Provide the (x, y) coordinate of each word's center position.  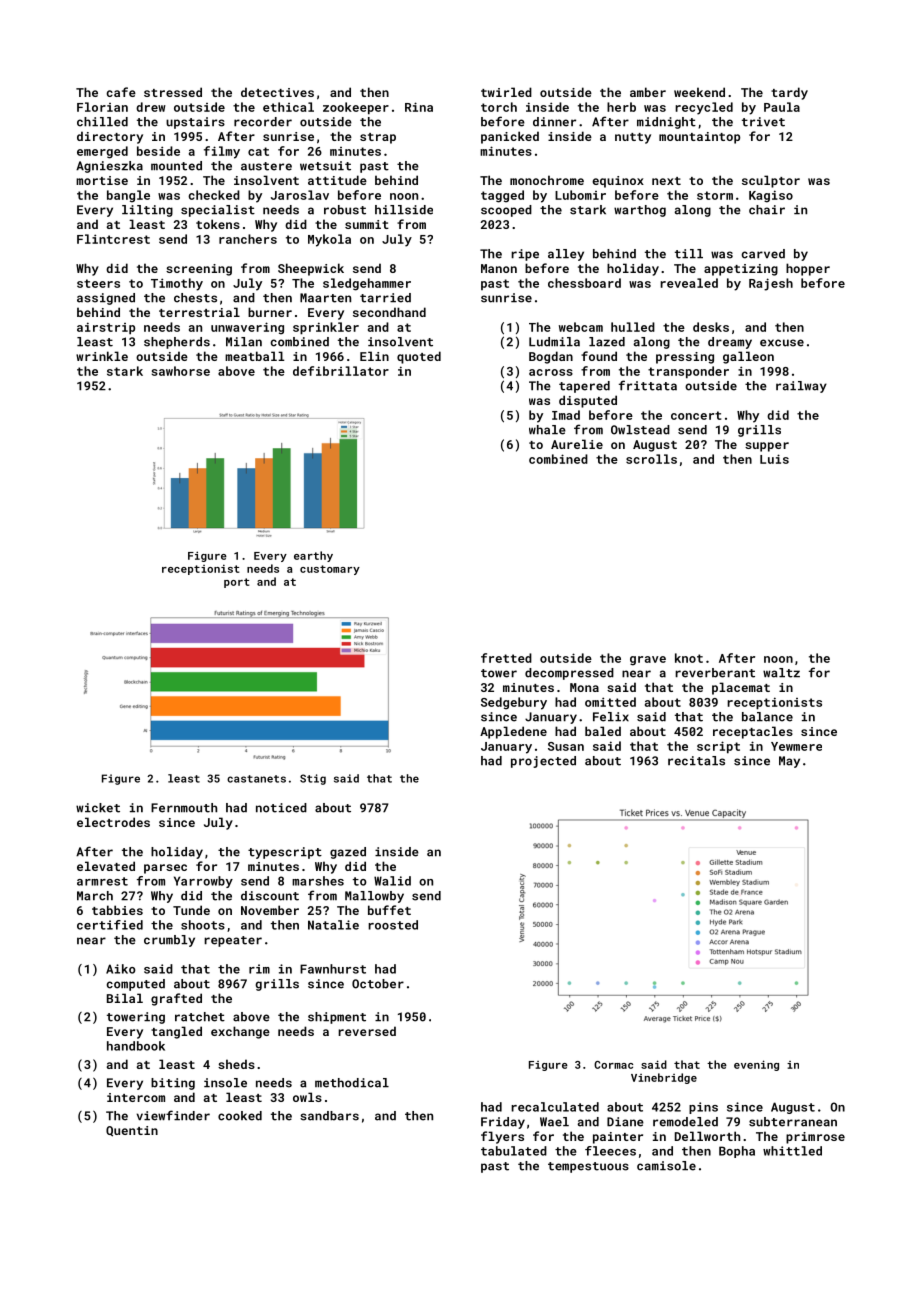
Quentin (132, 1131)
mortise (102, 180)
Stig (313, 779)
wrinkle (102, 356)
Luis (774, 459)
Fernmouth (184, 808)
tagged (502, 196)
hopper (808, 269)
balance (767, 717)
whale (547, 430)
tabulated (514, 1151)
